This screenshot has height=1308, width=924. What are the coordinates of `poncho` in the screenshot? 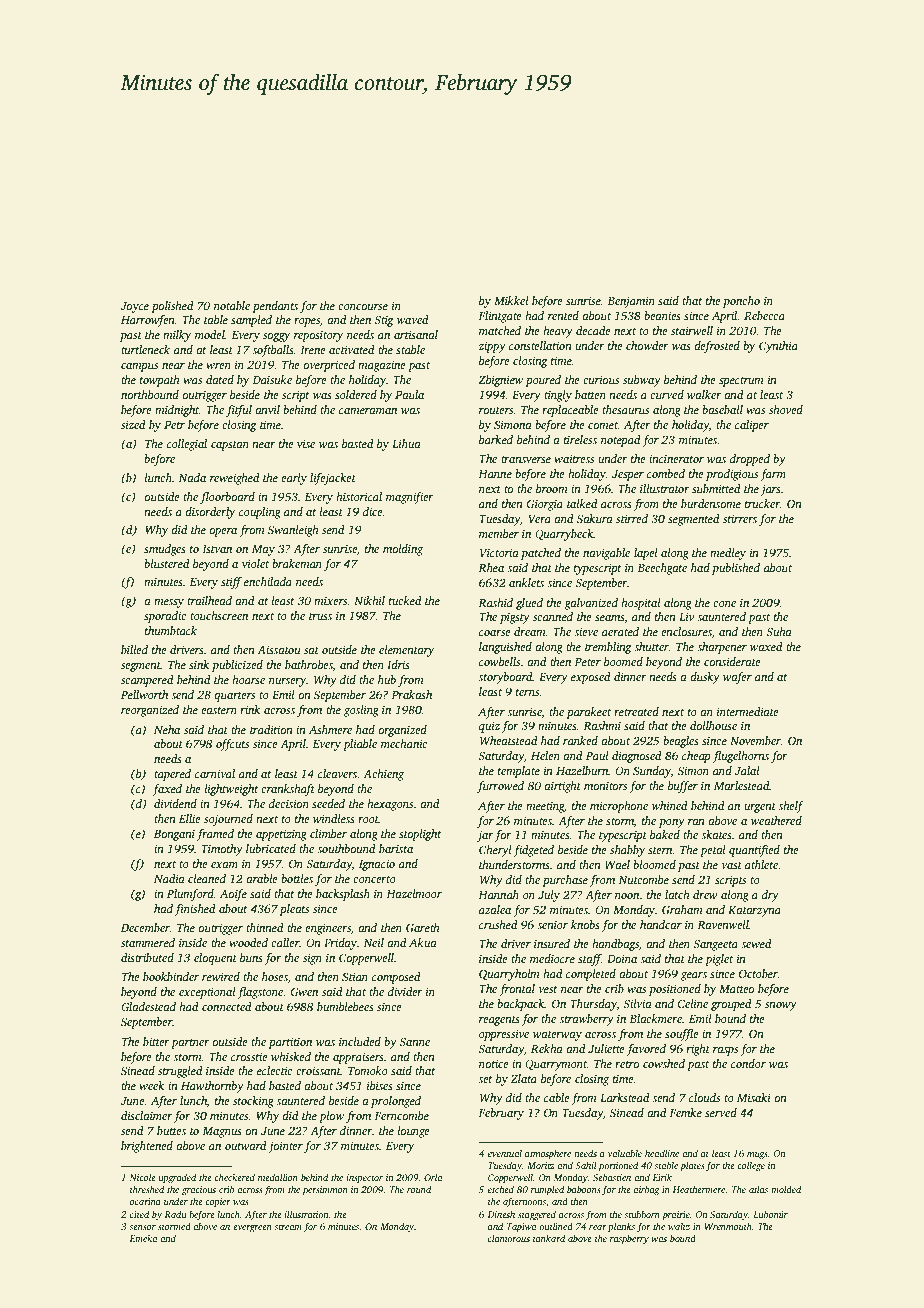 It's located at (741, 302).
